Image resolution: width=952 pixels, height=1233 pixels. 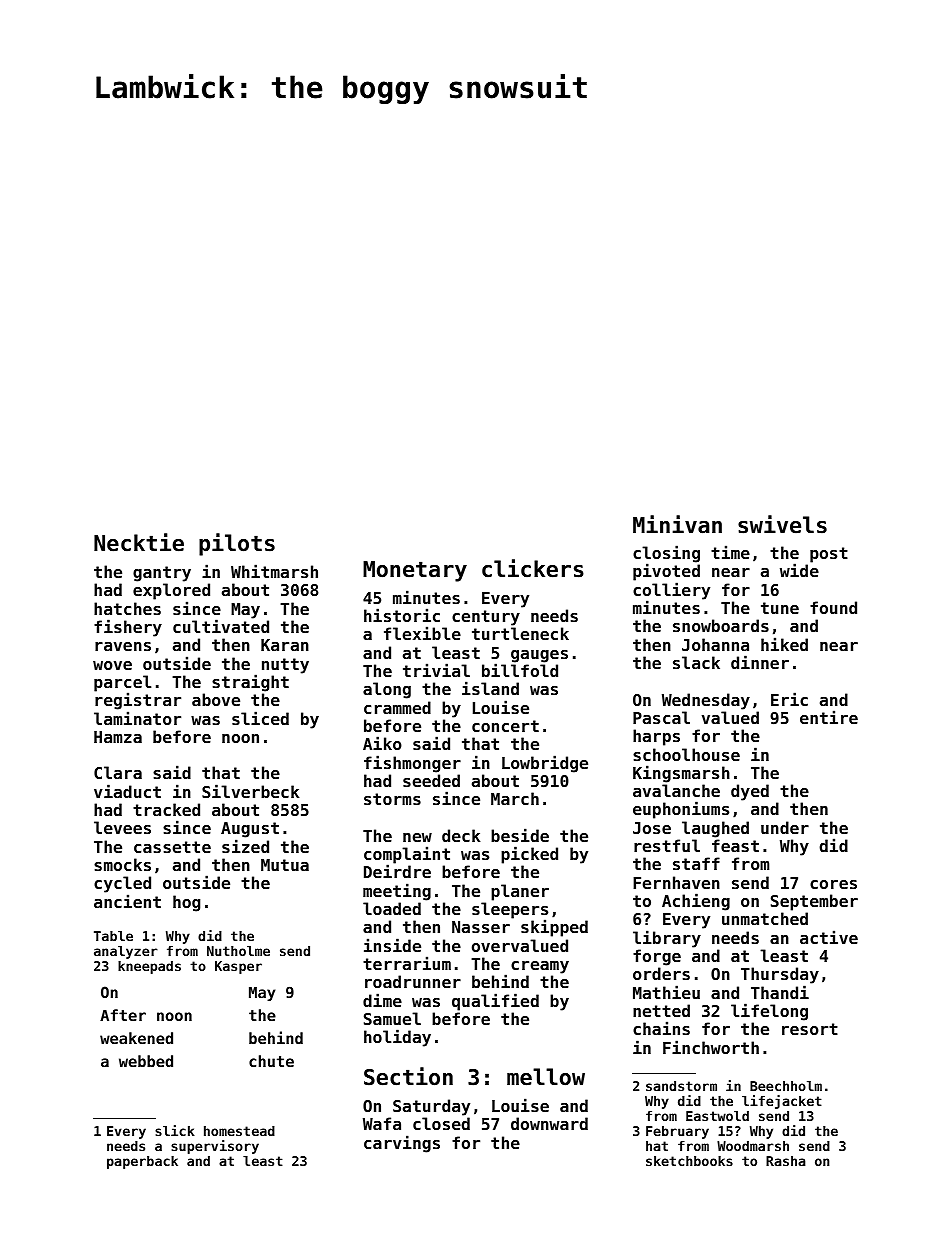 I want to click on cores, so click(x=833, y=884).
